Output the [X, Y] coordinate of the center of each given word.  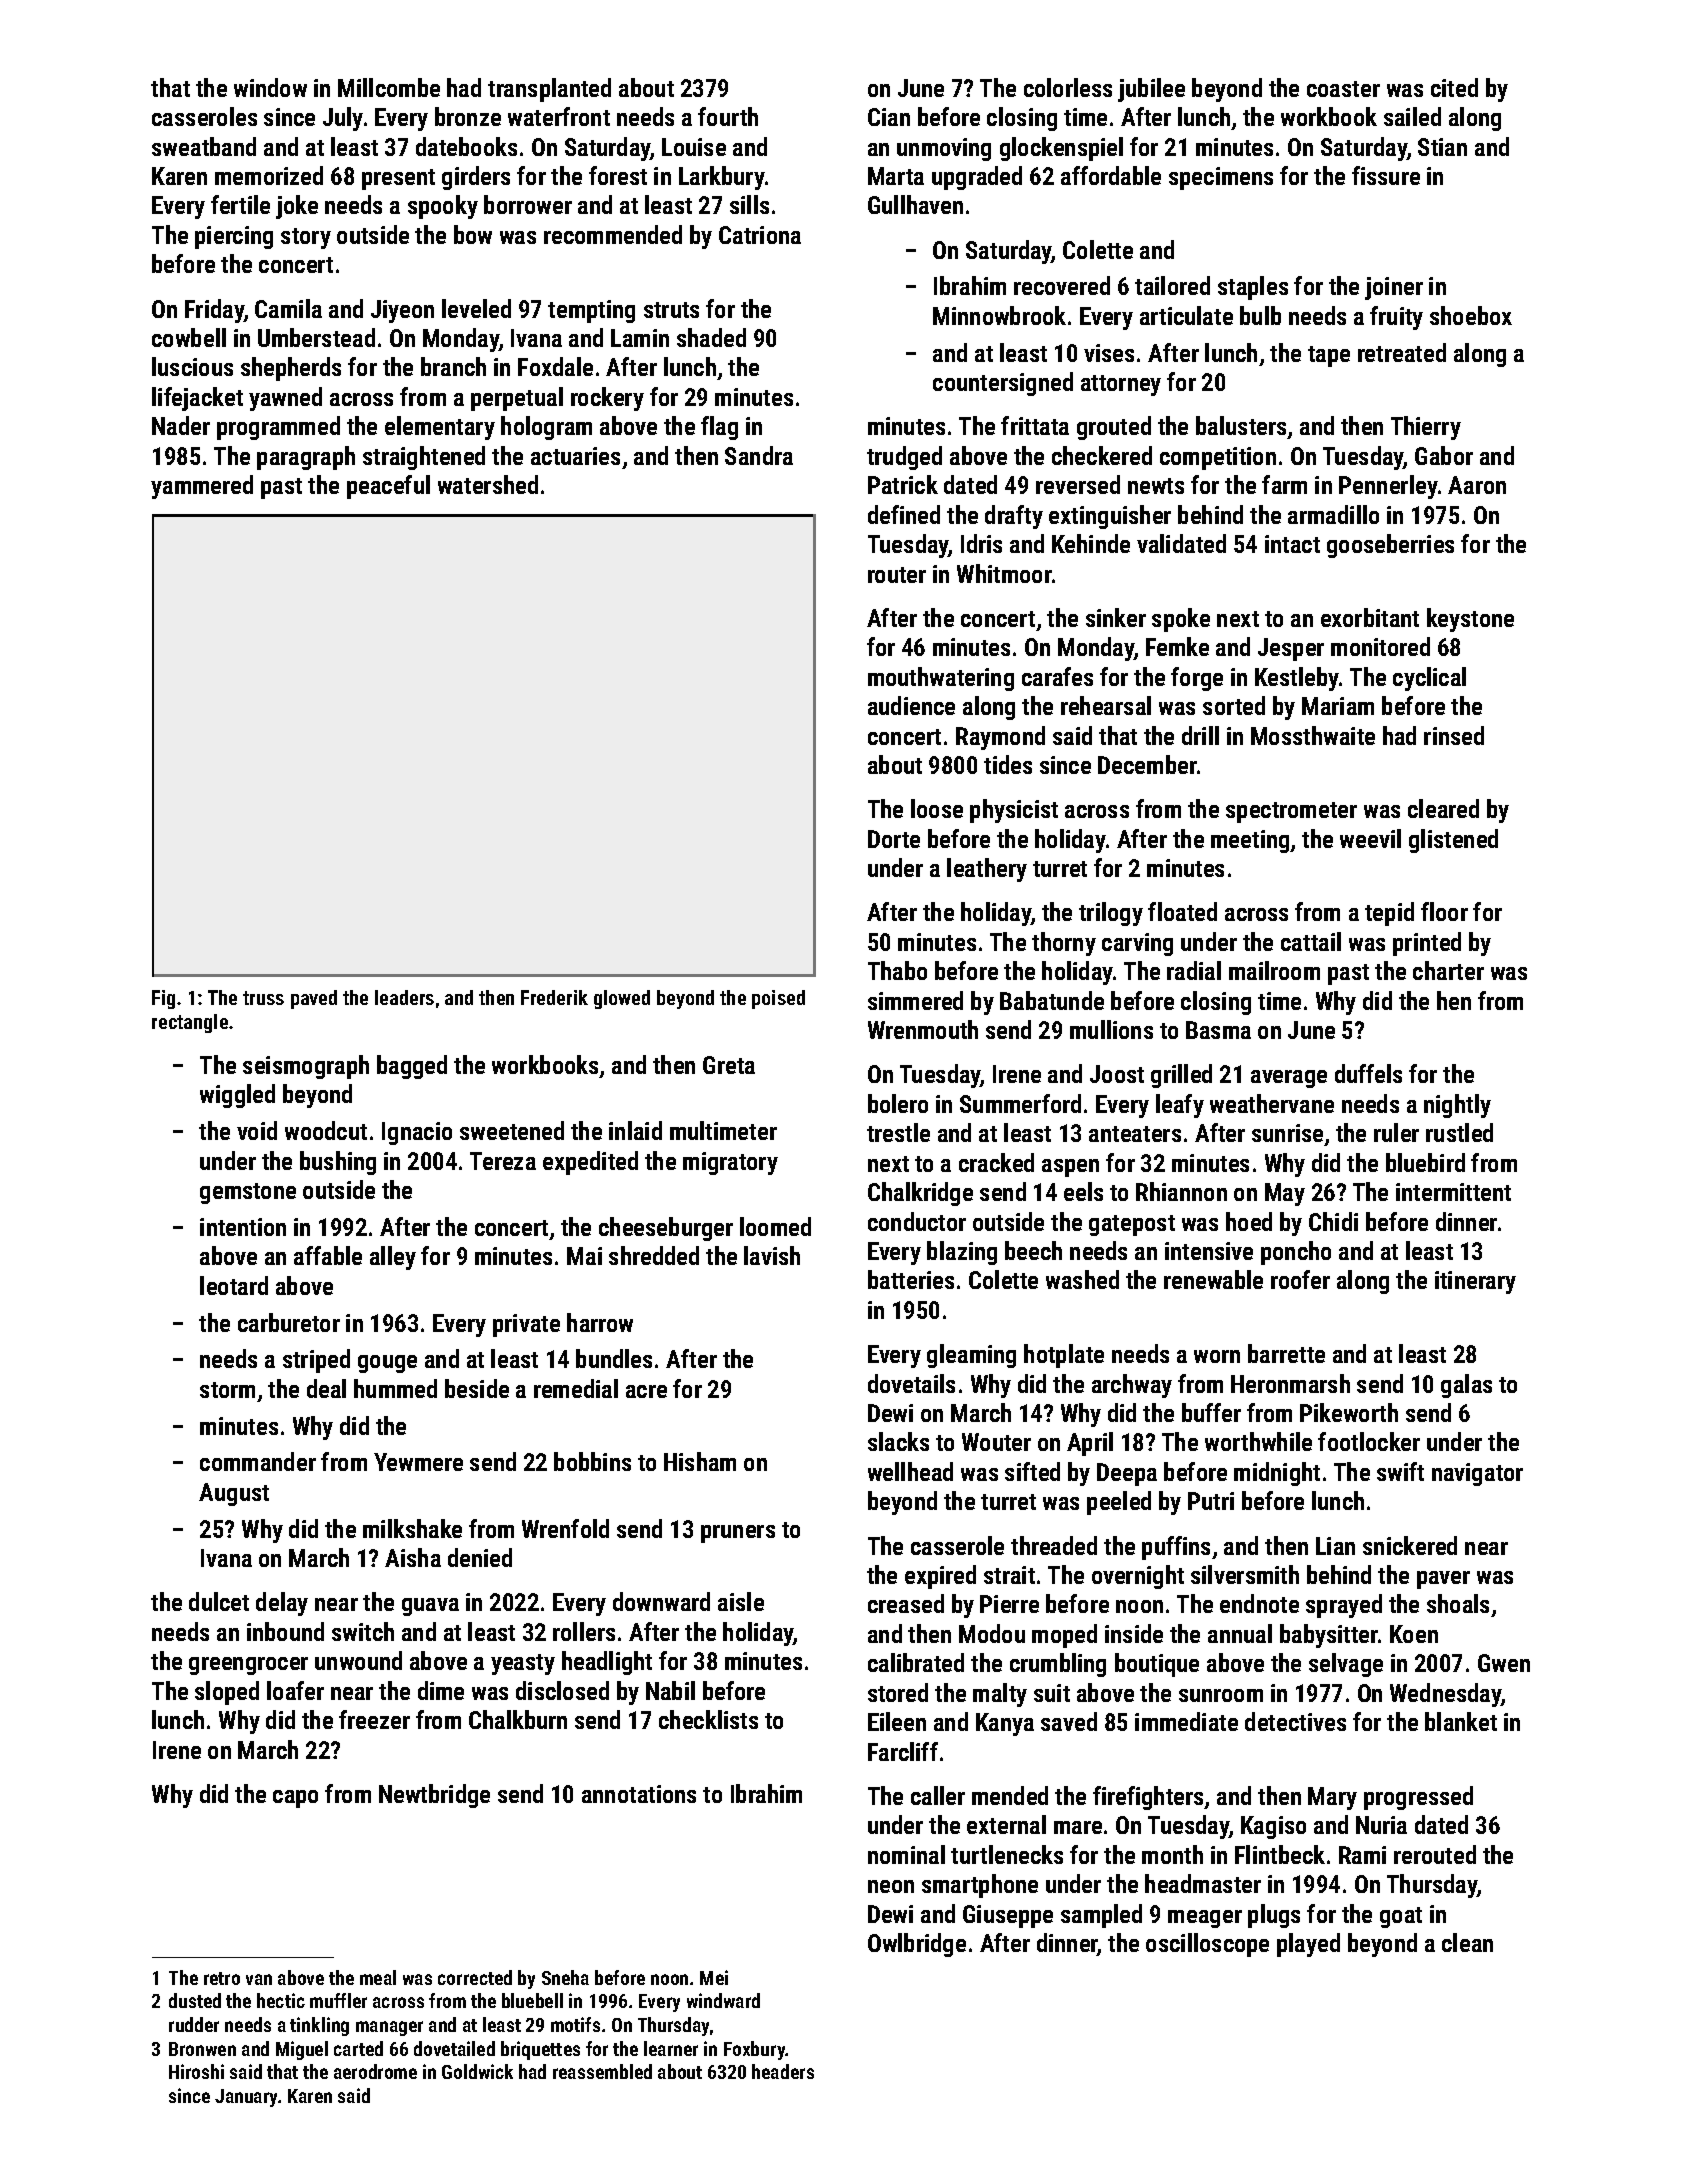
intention [243, 1227]
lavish [772, 1255]
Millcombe [389, 87]
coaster [1343, 89]
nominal [906, 1854]
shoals [1458, 1603]
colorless [1068, 87]
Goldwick [477, 2071]
